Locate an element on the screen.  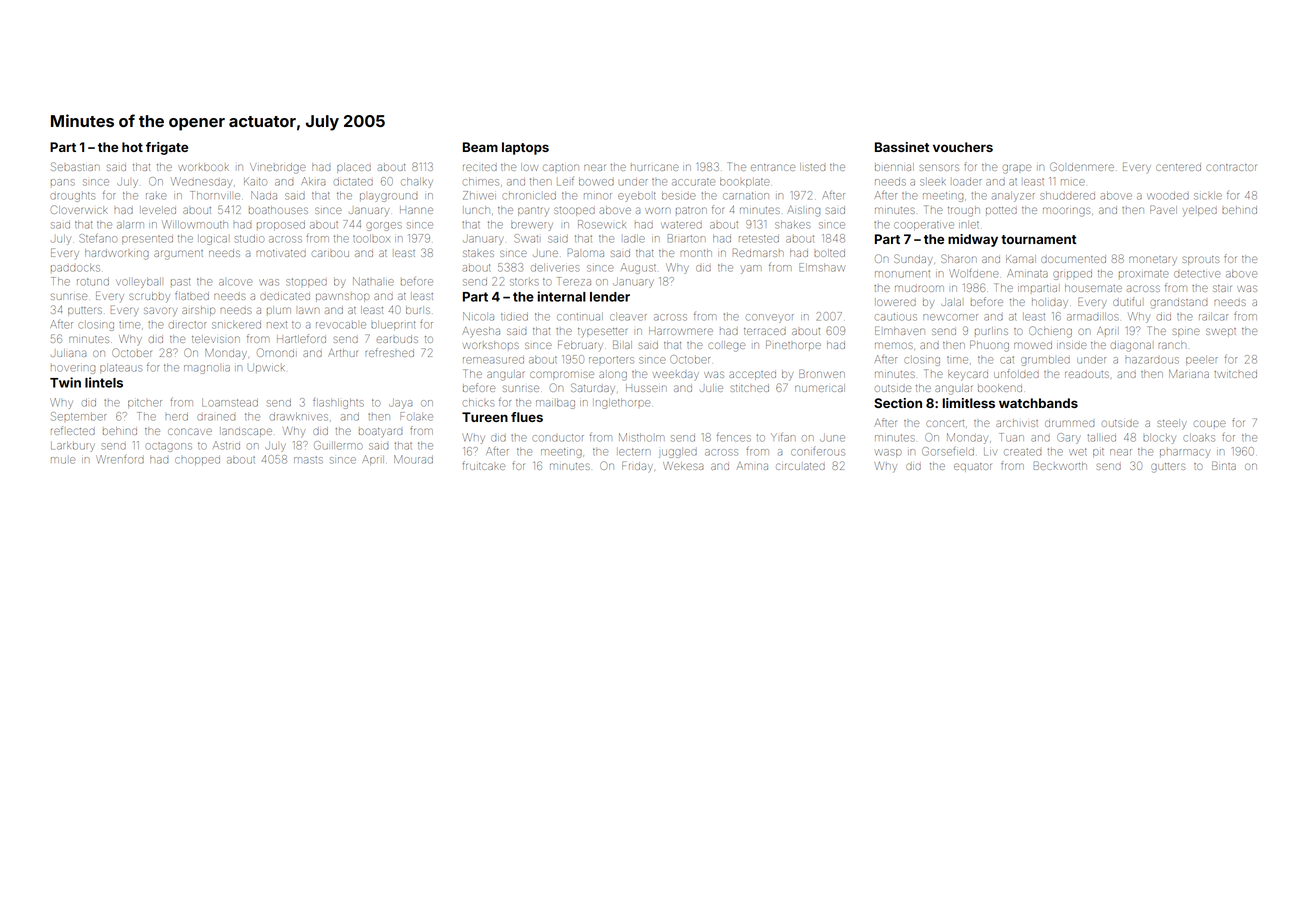
inlet is located at coordinates (969, 225).
